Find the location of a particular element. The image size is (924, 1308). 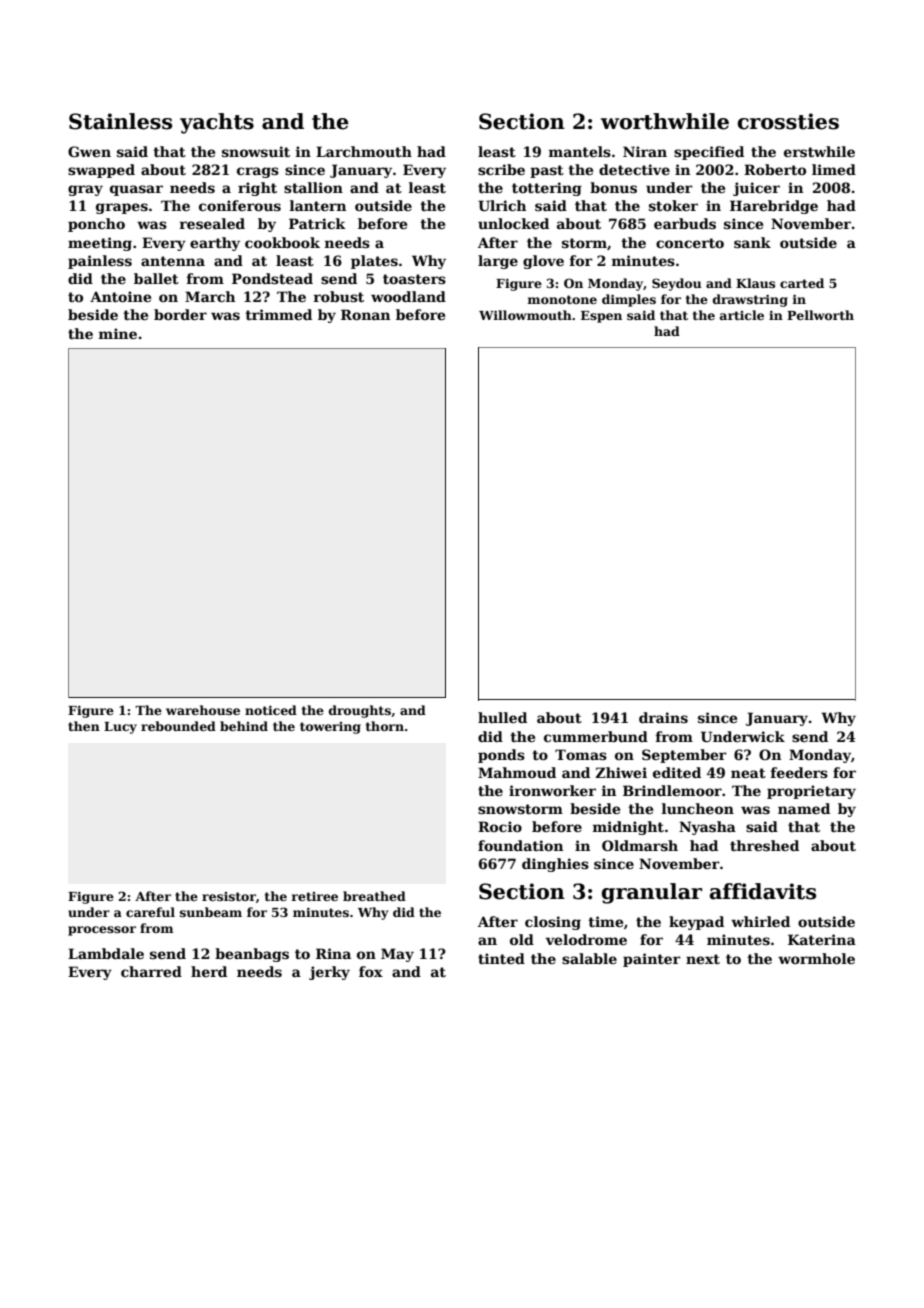

charred is located at coordinates (151, 971).
